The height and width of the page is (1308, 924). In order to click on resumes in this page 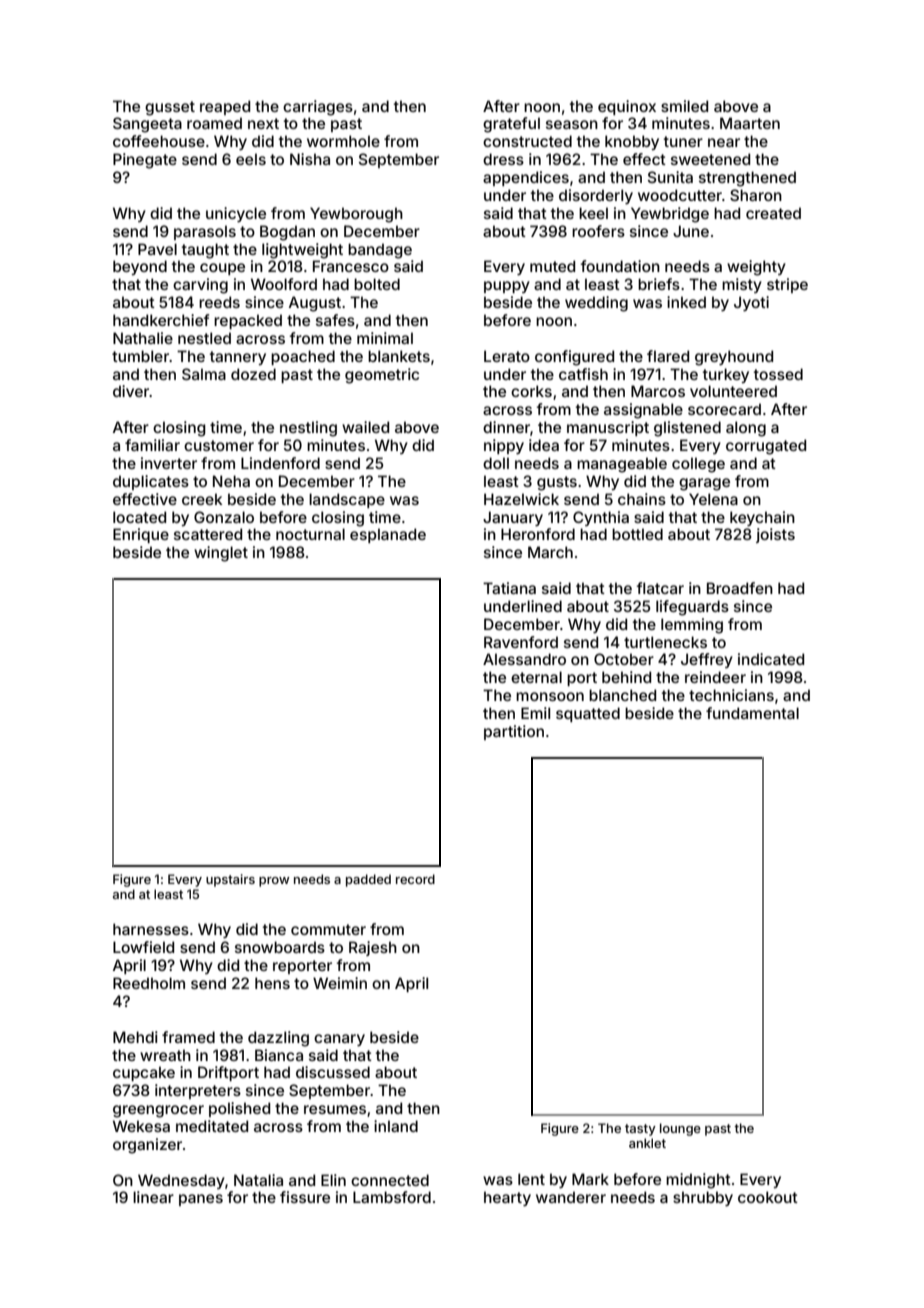, I will do `click(335, 1109)`.
